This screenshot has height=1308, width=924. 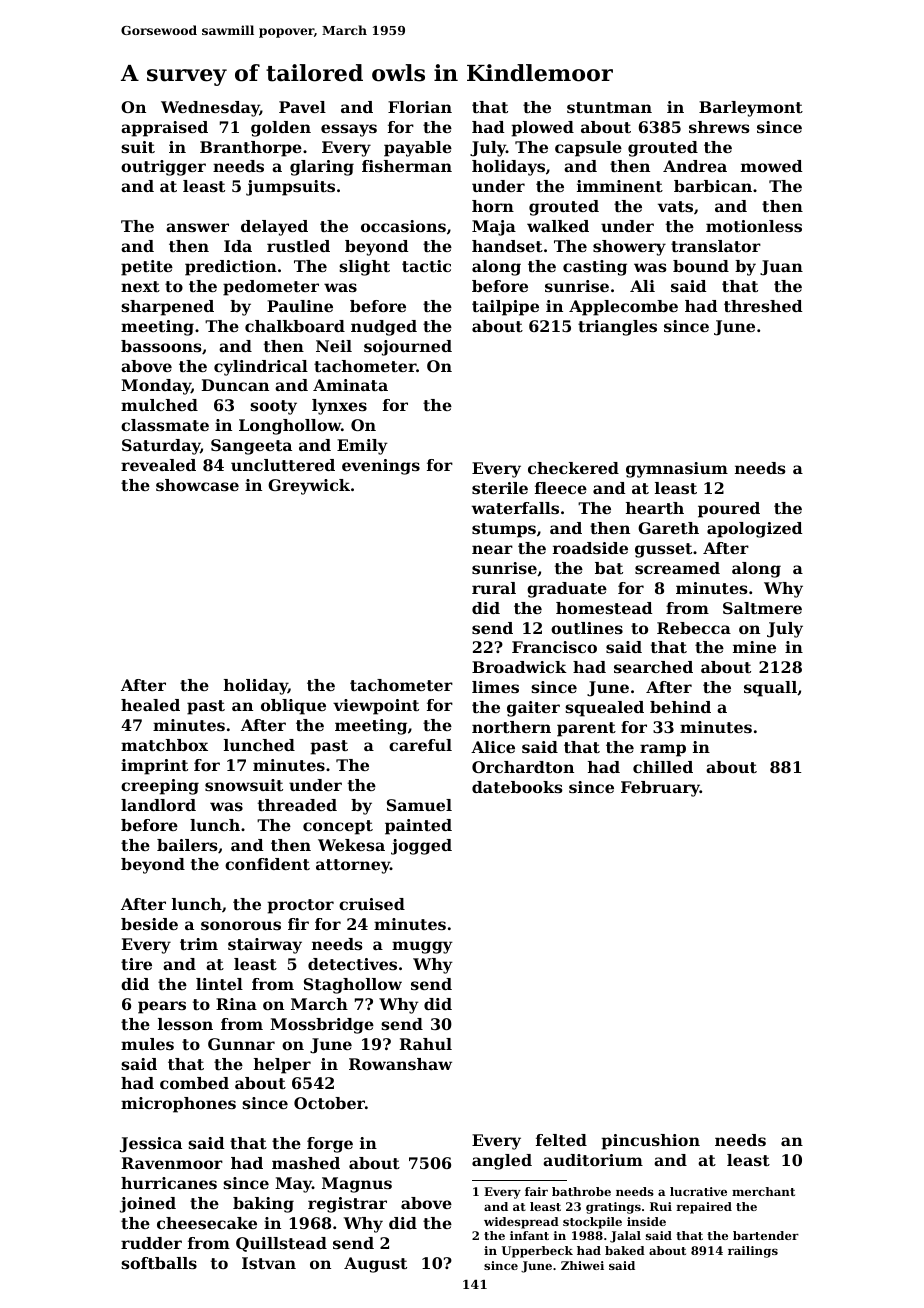 I want to click on chilled, so click(x=663, y=767).
